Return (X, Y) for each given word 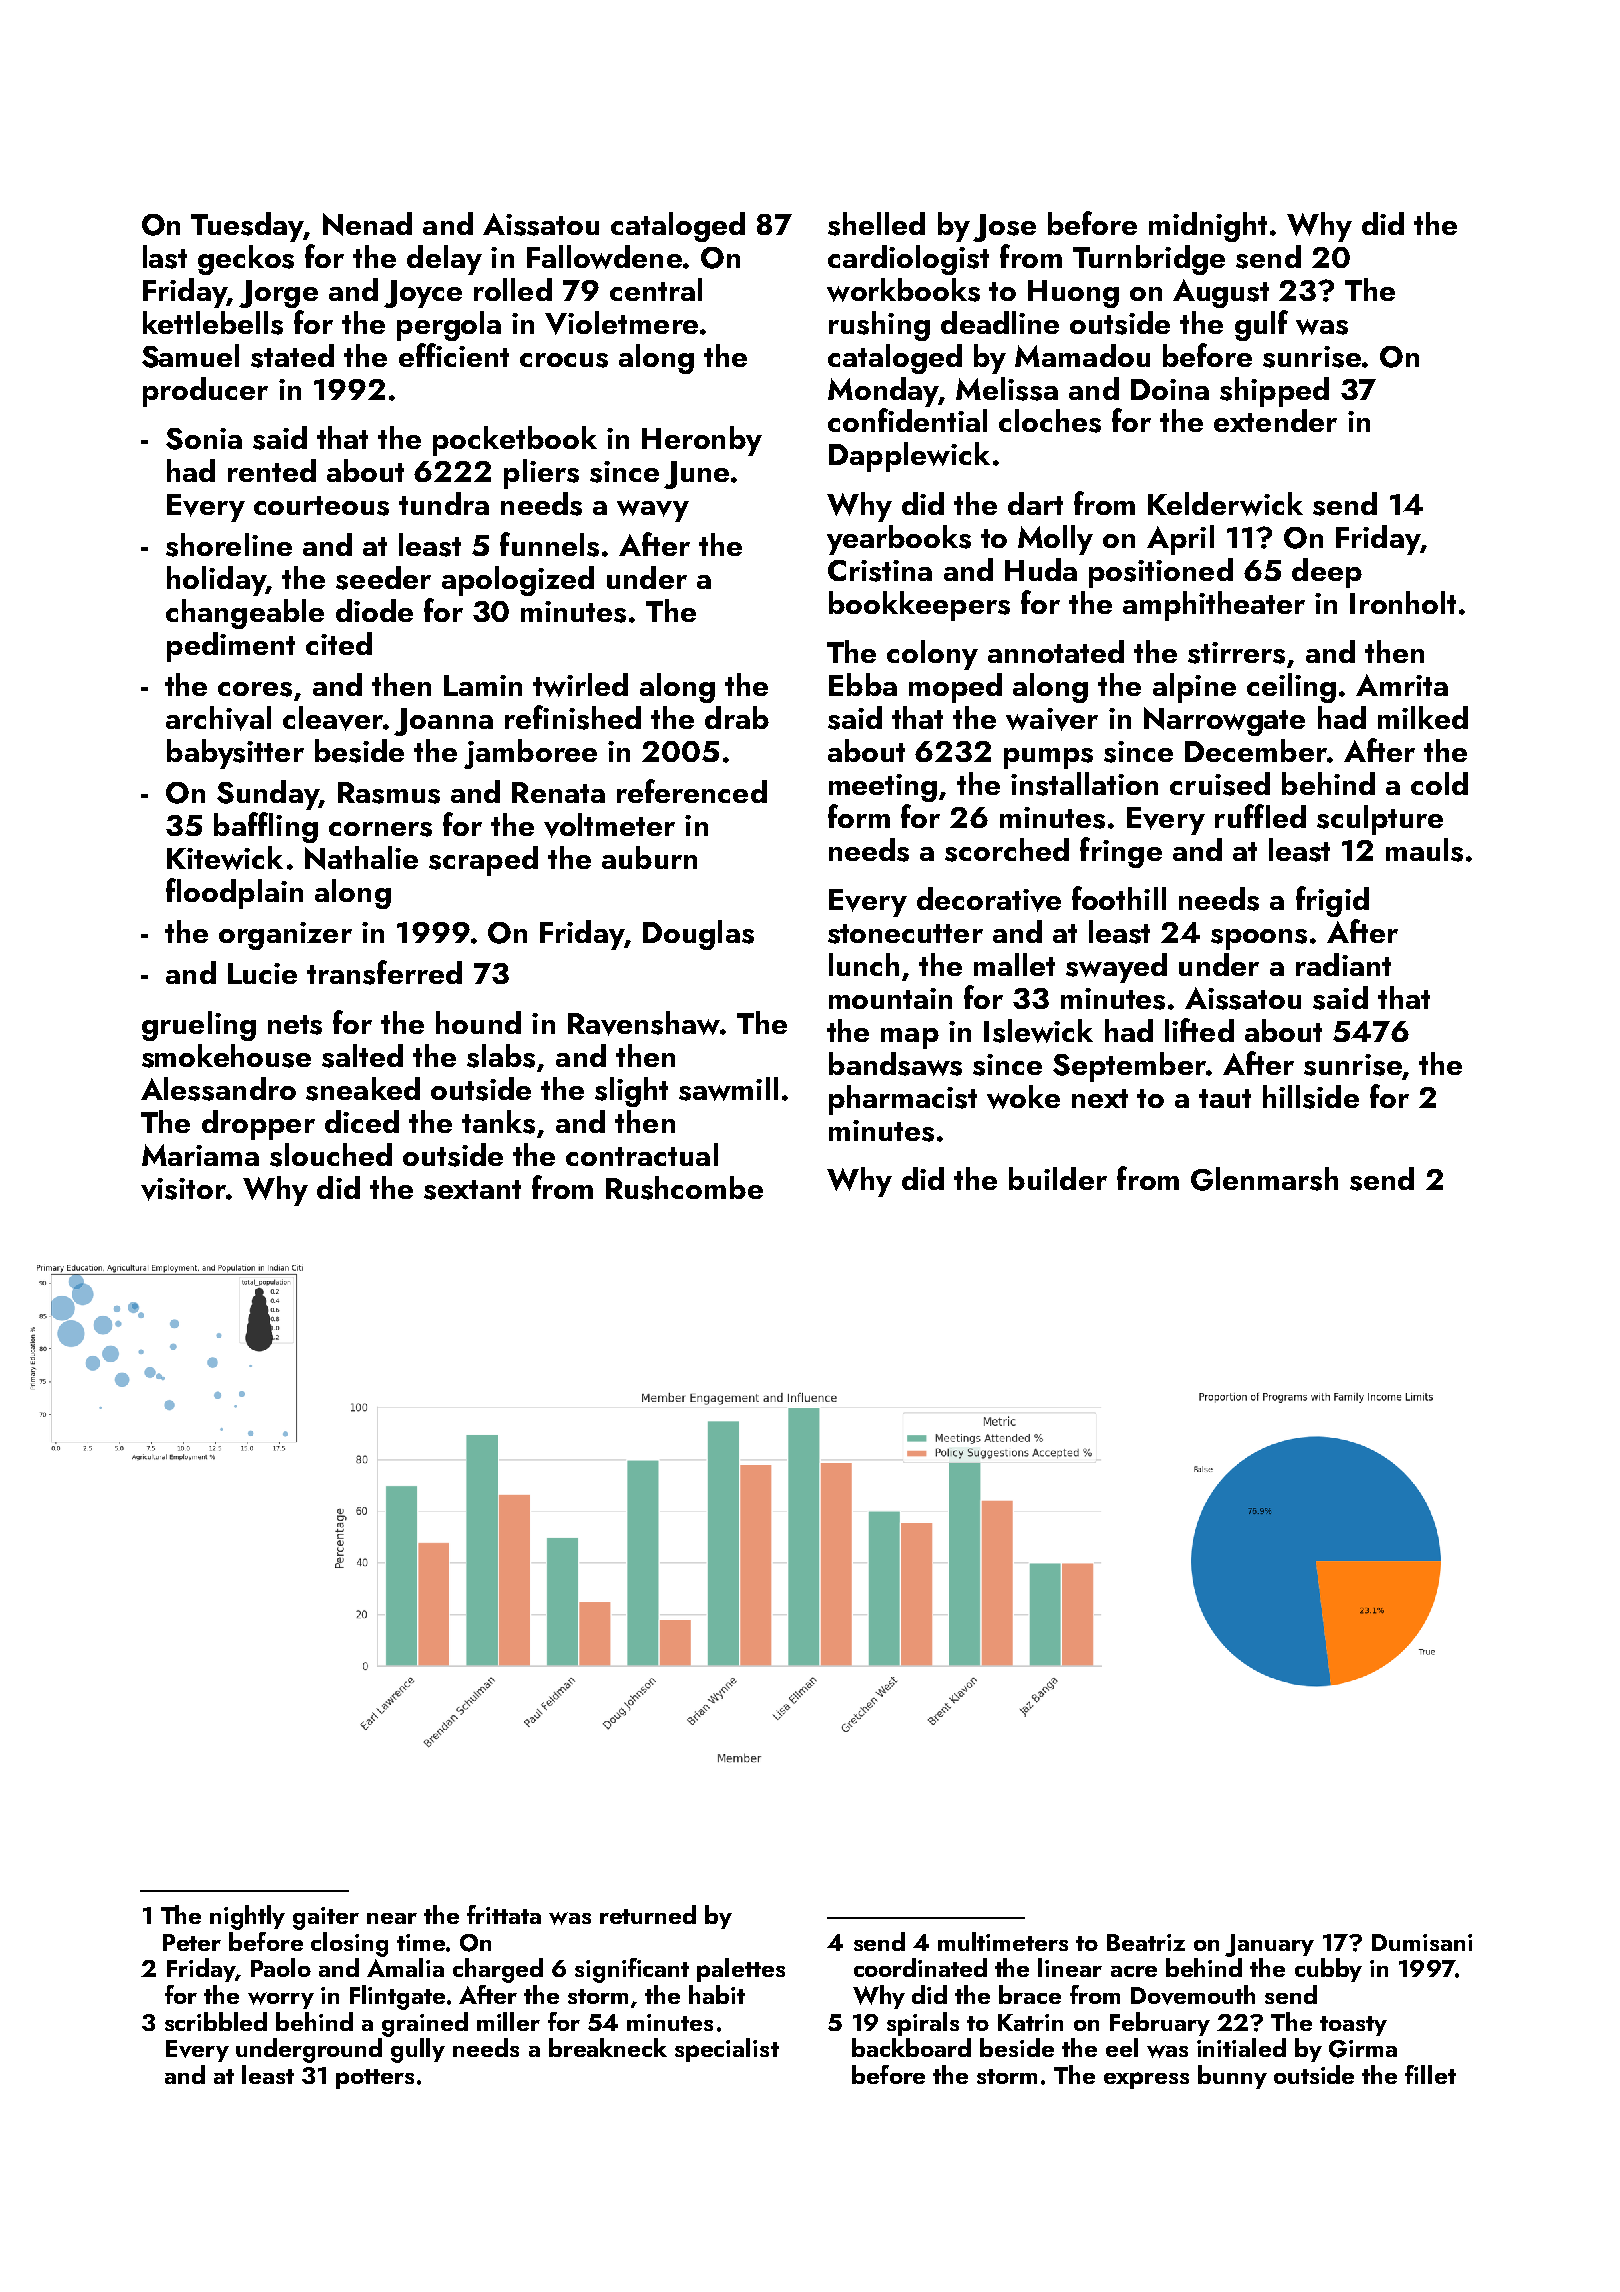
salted (362, 1056)
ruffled (1260, 816)
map (910, 1038)
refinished (573, 717)
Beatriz (1146, 1942)
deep (1327, 573)
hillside (1311, 1097)
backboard (911, 2047)
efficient (454, 355)
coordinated (920, 1967)
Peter (192, 1942)
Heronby (702, 441)
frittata (504, 1914)
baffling (266, 827)
